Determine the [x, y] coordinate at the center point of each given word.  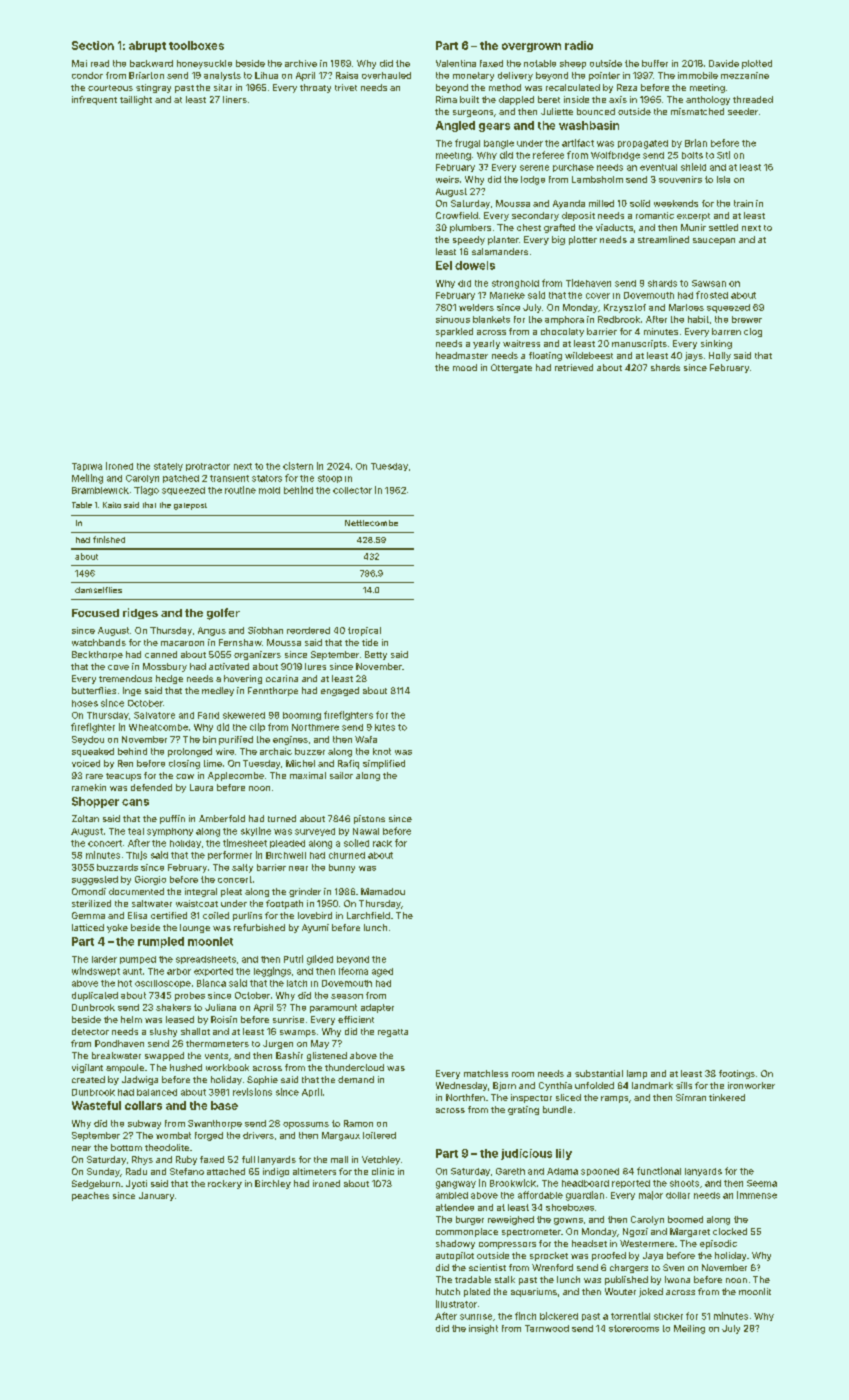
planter [503, 240]
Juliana [220, 1007]
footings [737, 1074]
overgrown [531, 47]
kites [385, 727]
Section [93, 45]
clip [257, 727]
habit [698, 319]
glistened [327, 1056]
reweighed [511, 1220]
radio [579, 45]
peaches [90, 1196]
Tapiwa [87, 467]
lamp [637, 1074]
